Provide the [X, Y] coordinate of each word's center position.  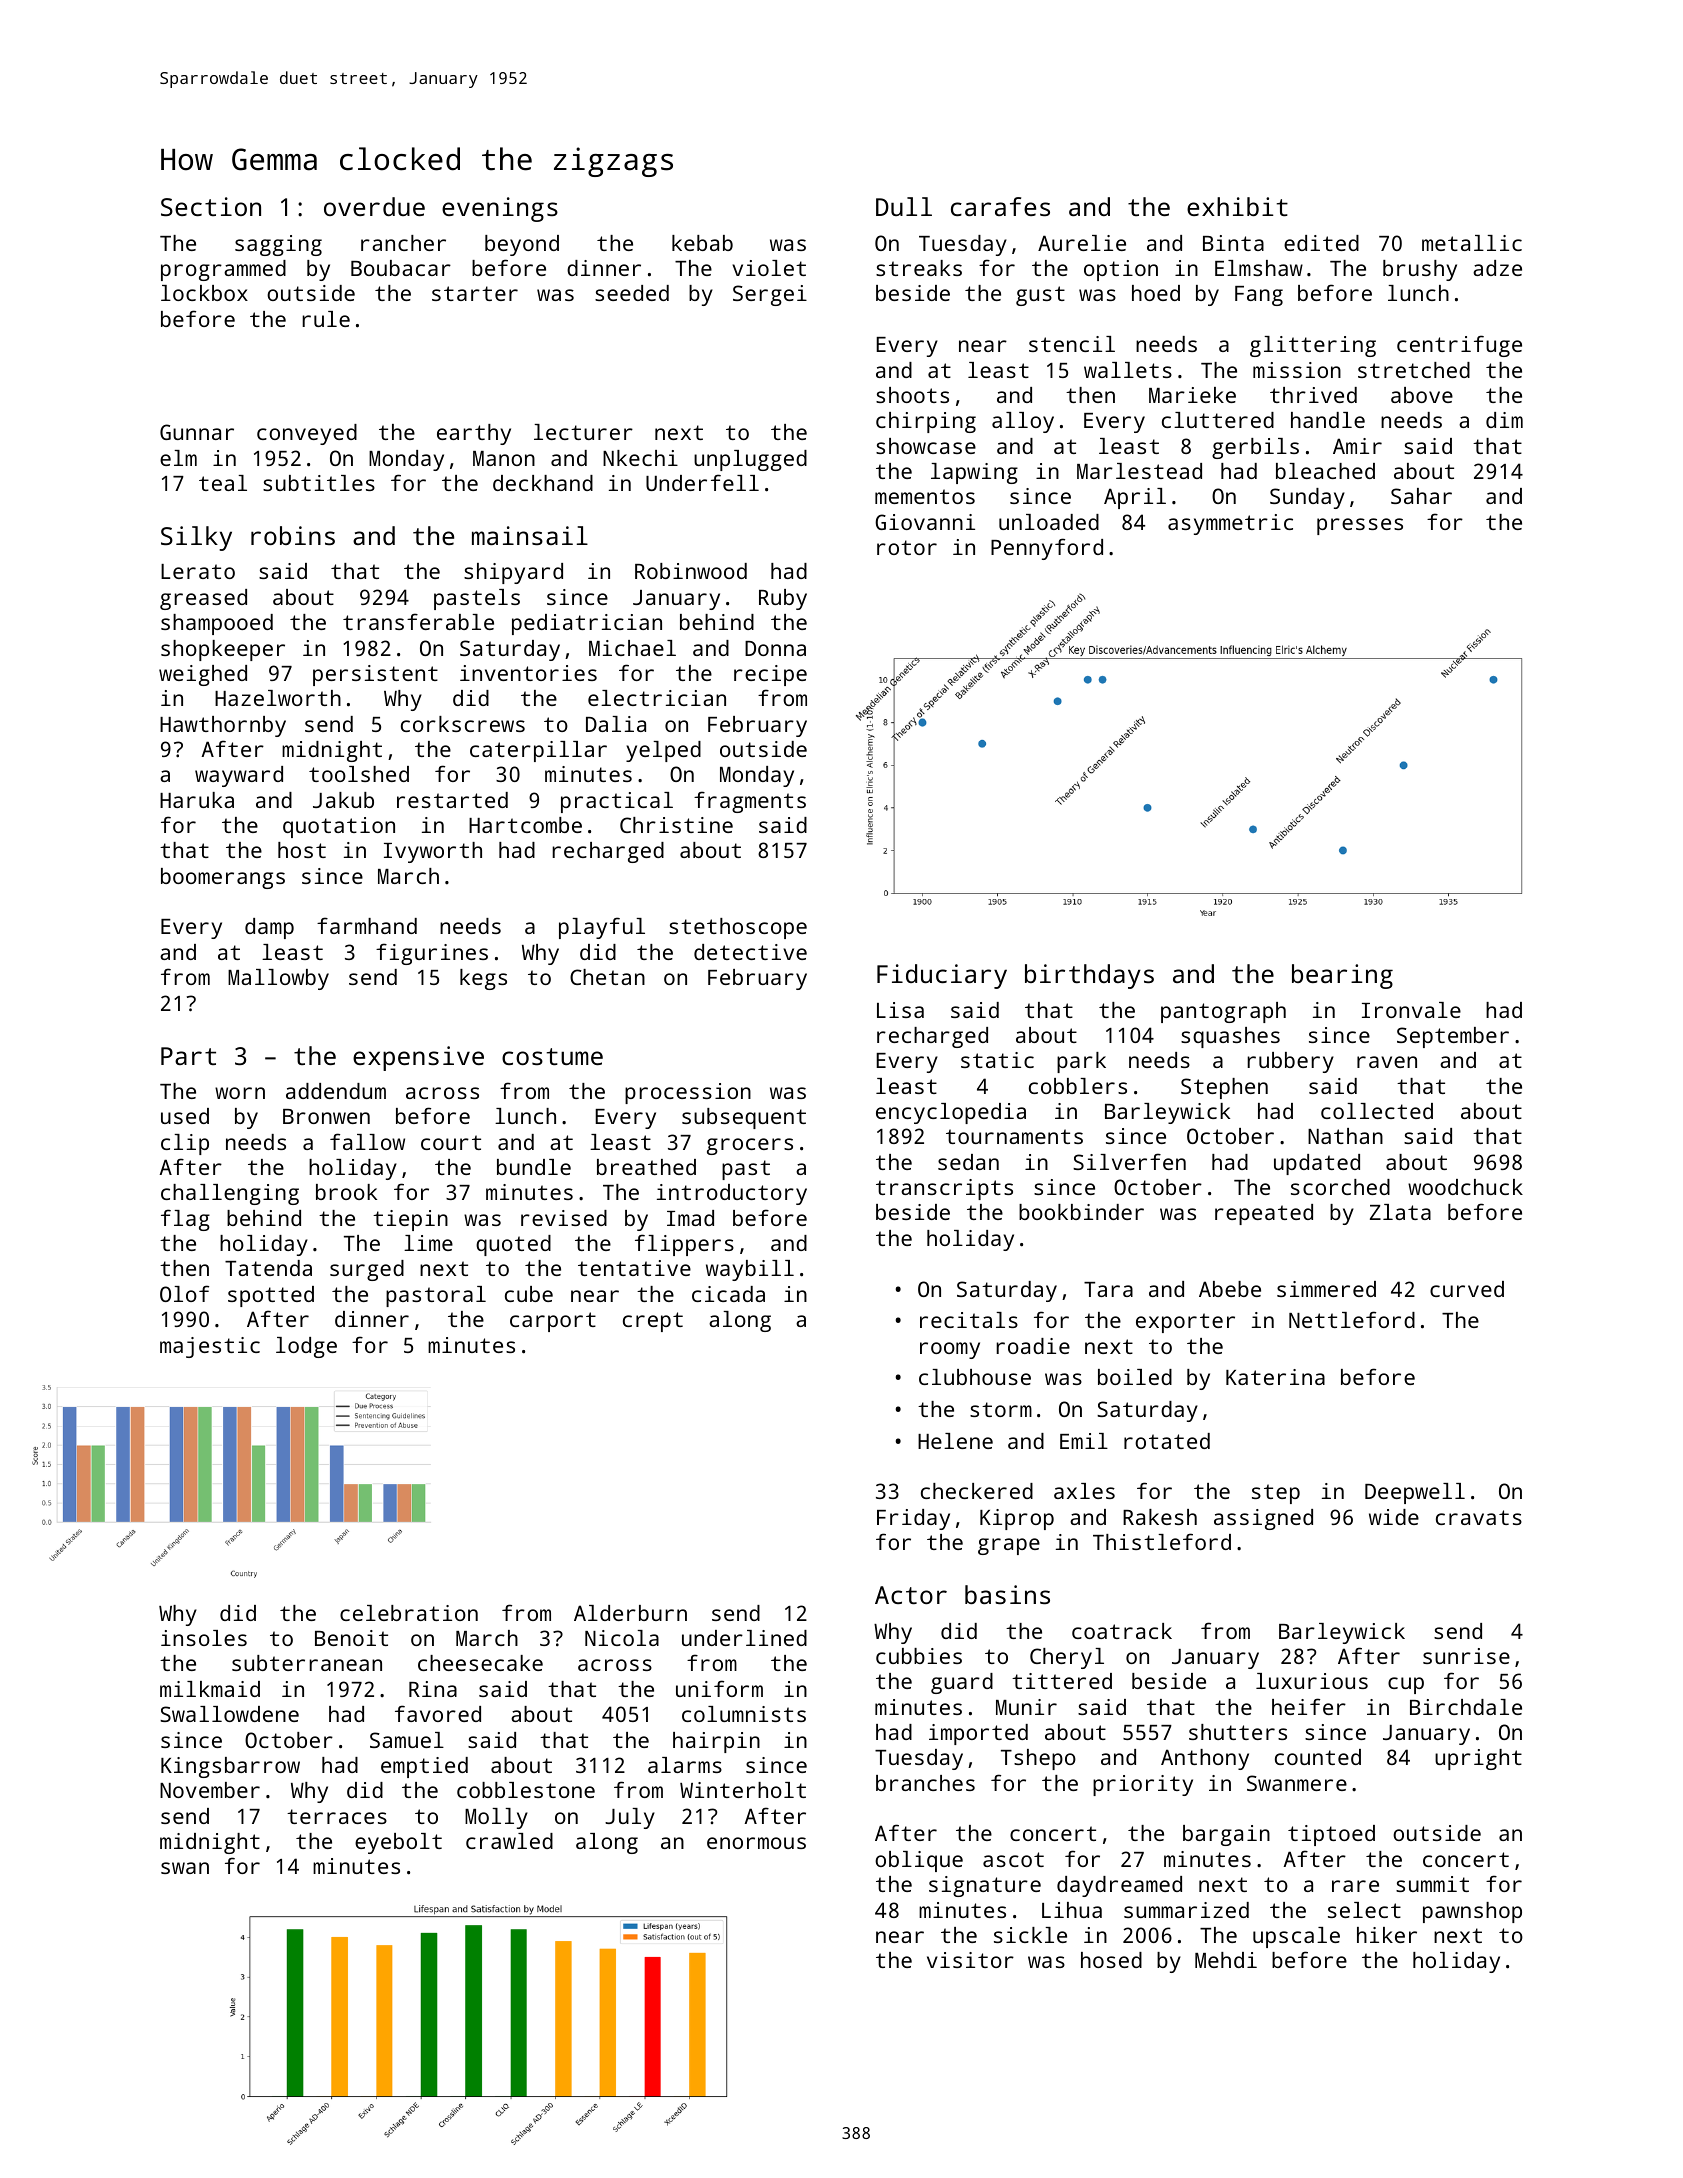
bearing [1342, 976]
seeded [632, 293]
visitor [970, 1960]
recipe [770, 675]
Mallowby [278, 979]
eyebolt [398, 1843]
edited [1321, 243]
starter [475, 293]
